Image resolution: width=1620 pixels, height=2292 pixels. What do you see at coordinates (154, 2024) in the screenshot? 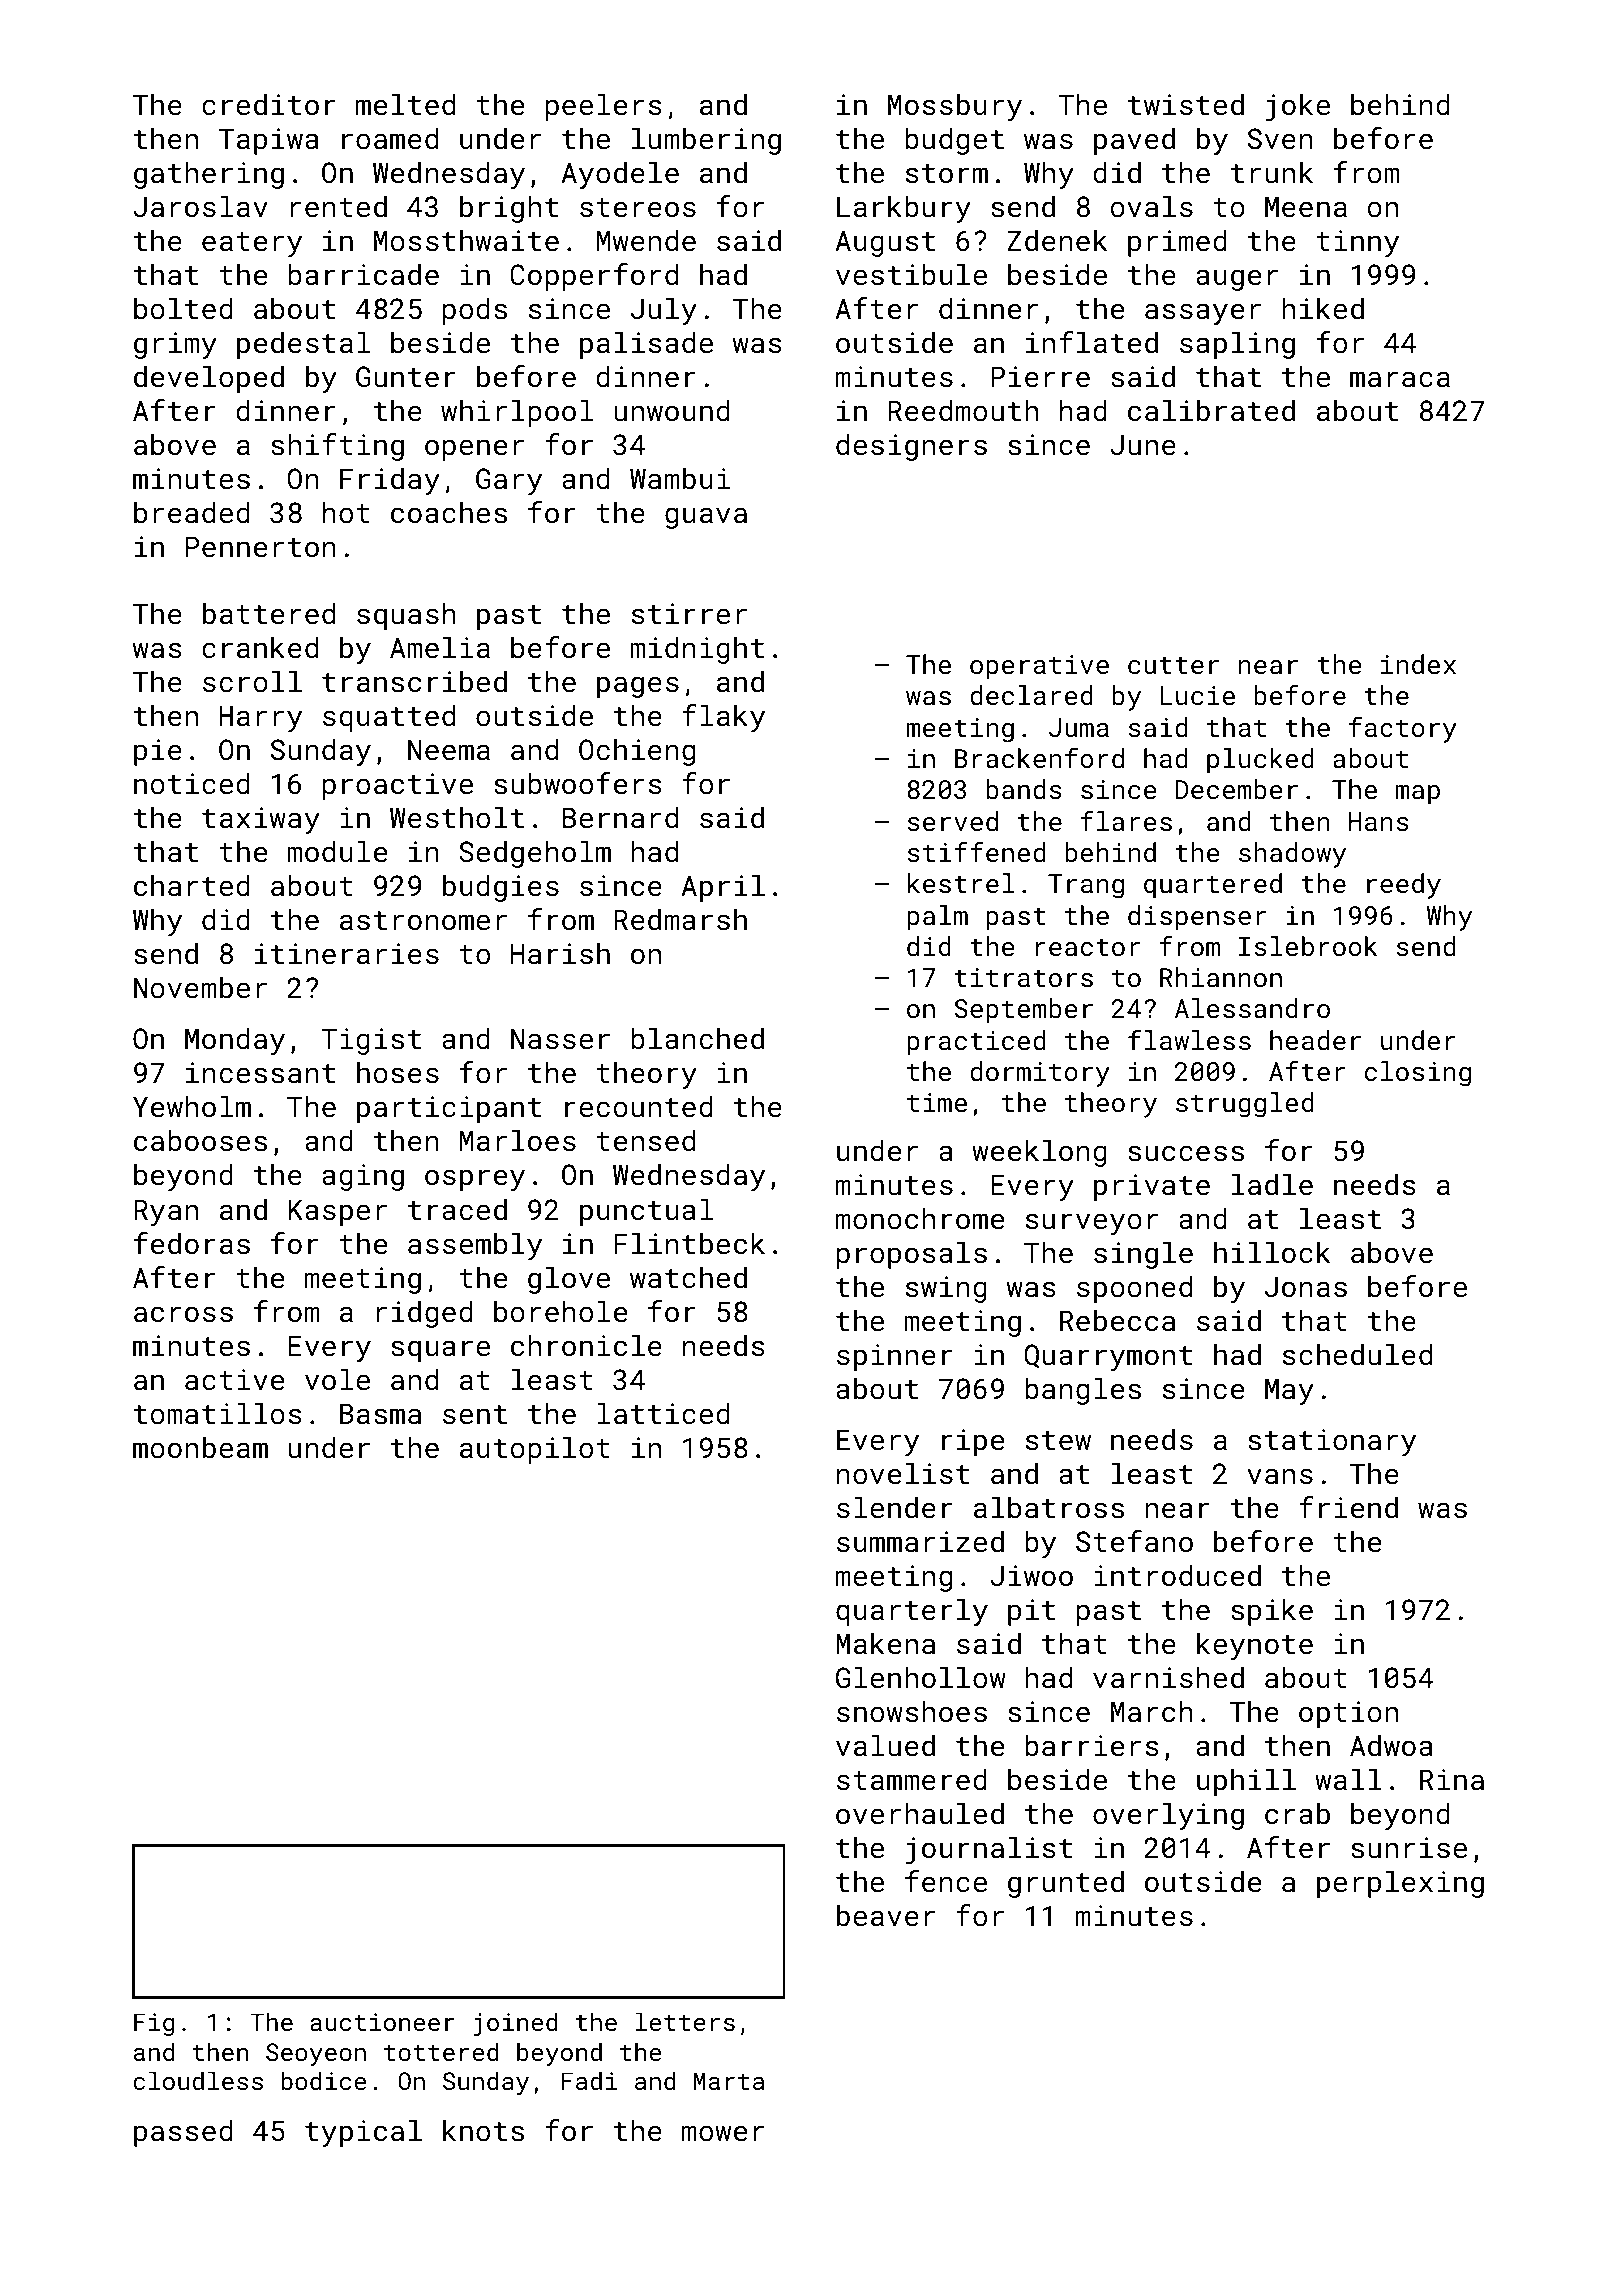
I see `Fig` at bounding box center [154, 2024].
